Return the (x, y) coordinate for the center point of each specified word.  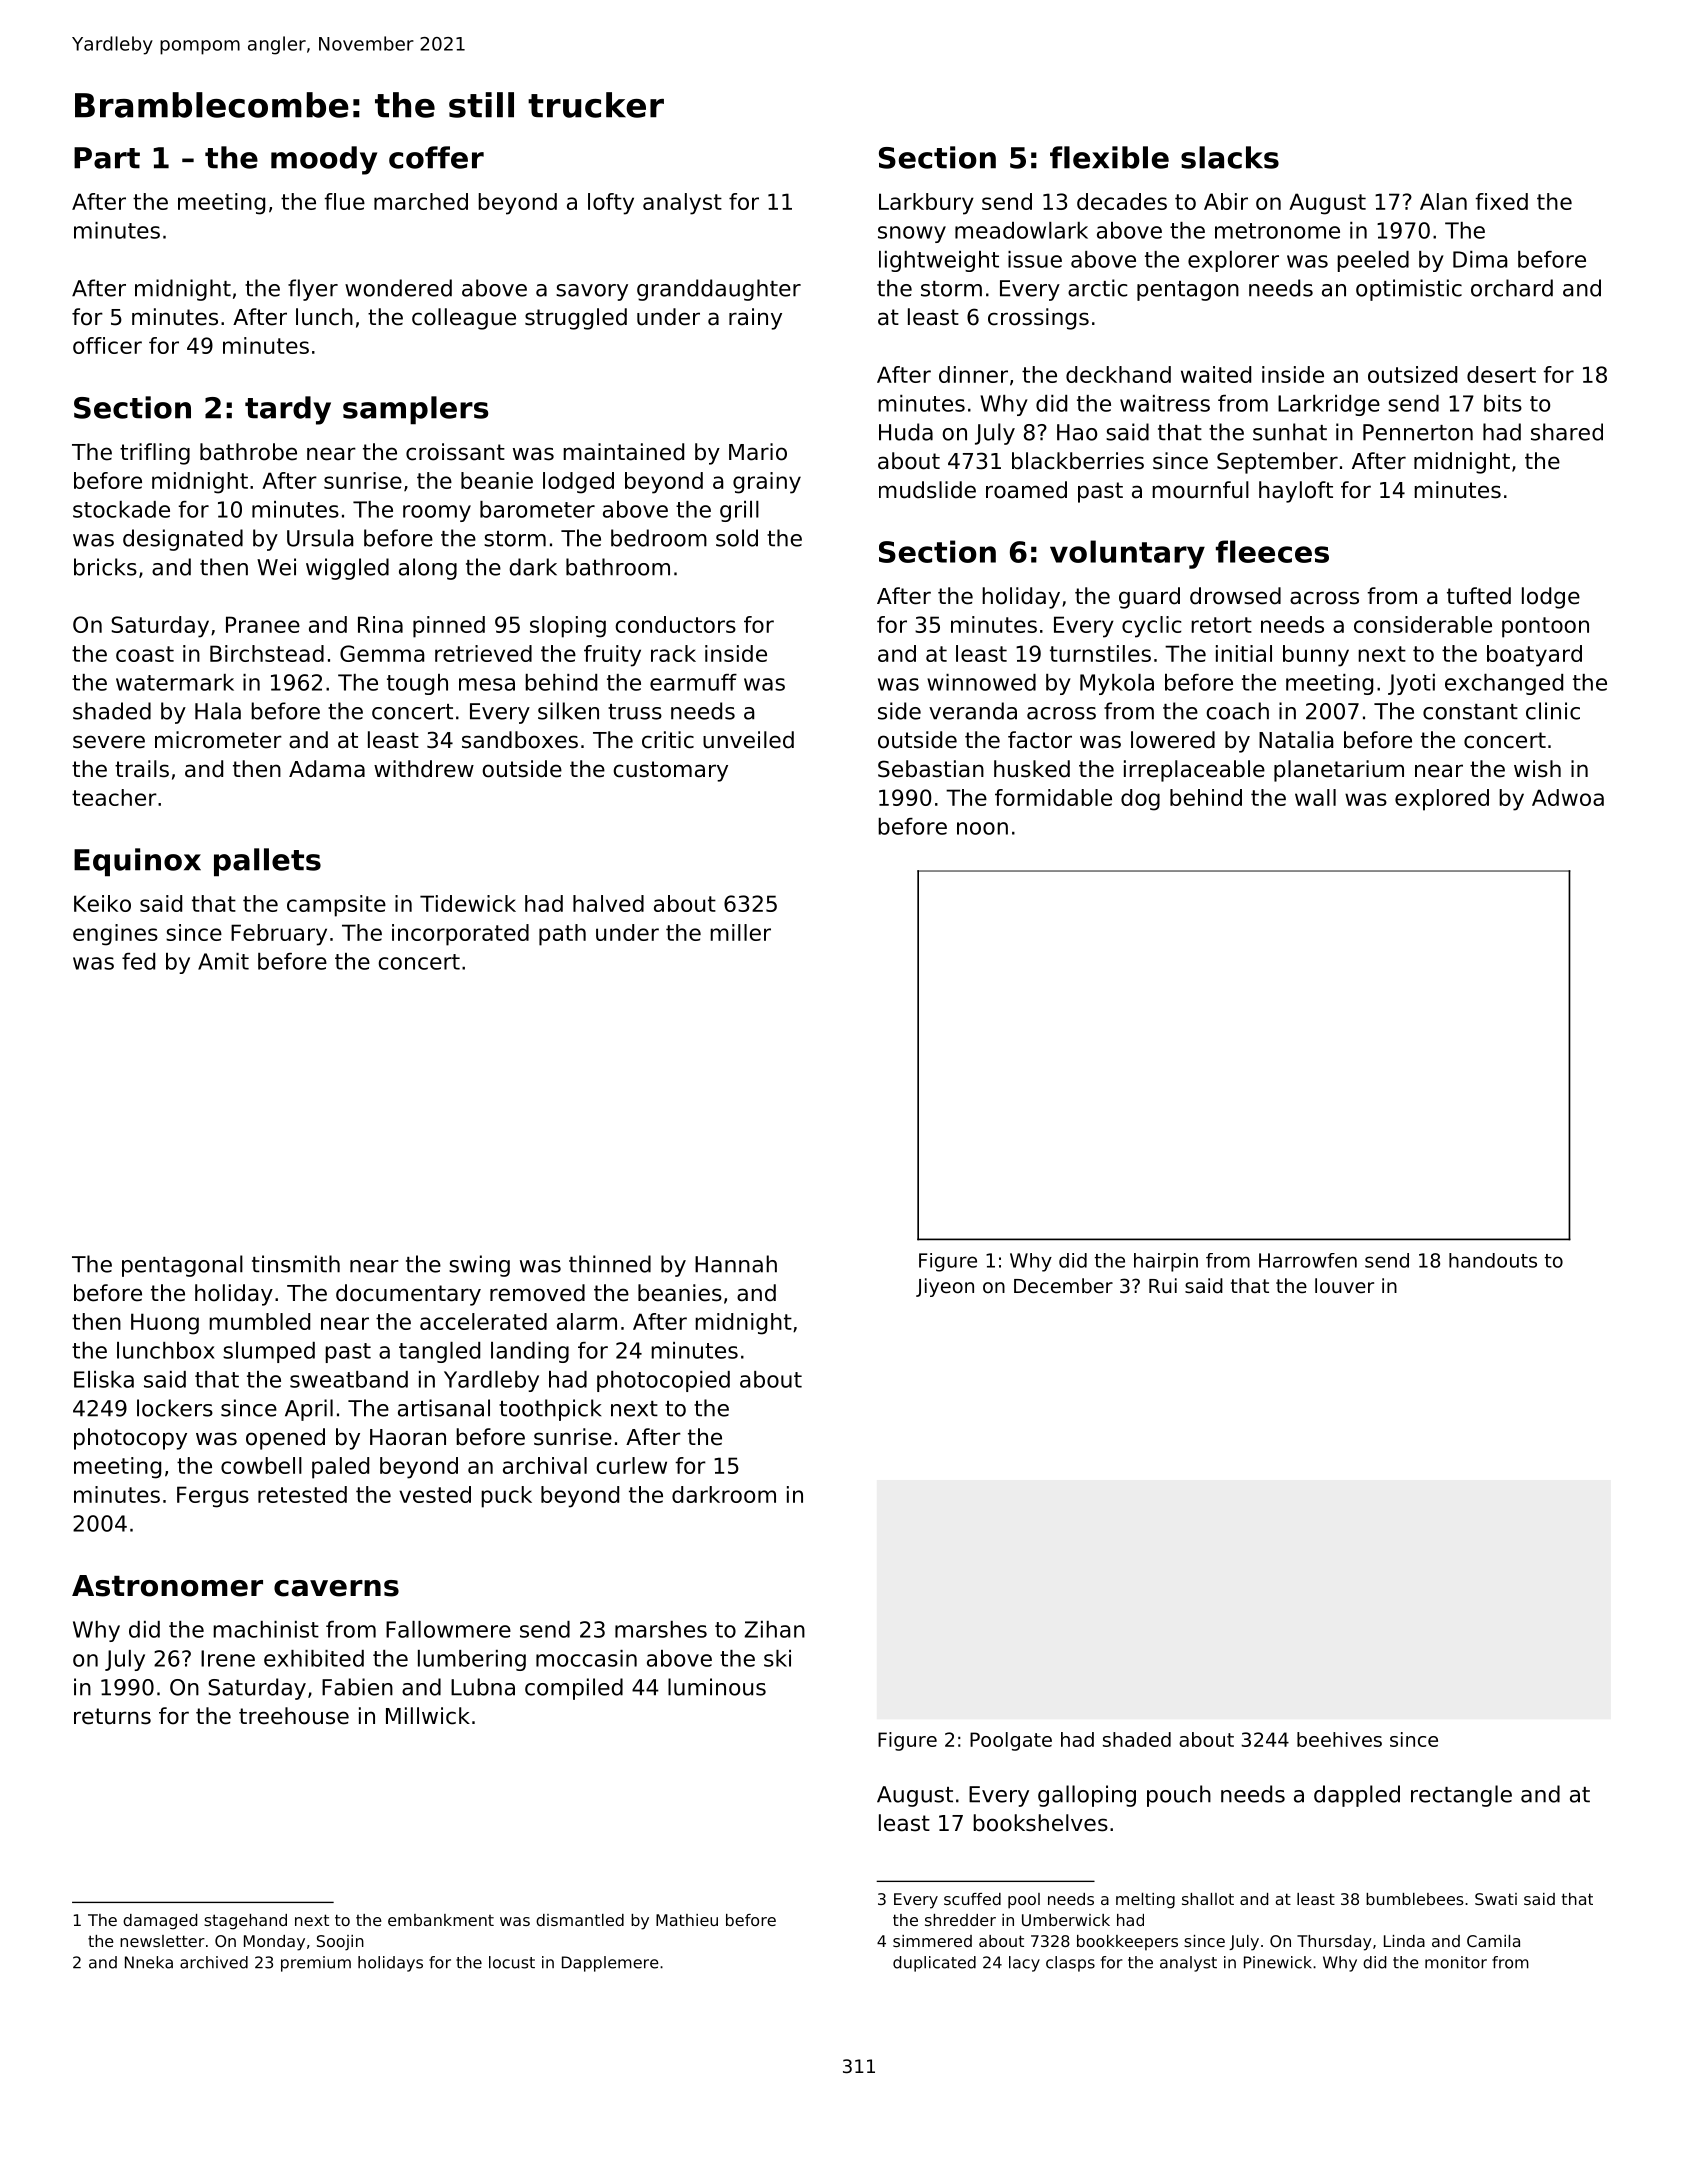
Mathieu (687, 1920)
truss (635, 712)
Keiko (102, 903)
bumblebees (1415, 1899)
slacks (1230, 157)
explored (1442, 800)
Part (107, 158)
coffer (436, 157)
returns (112, 1716)
